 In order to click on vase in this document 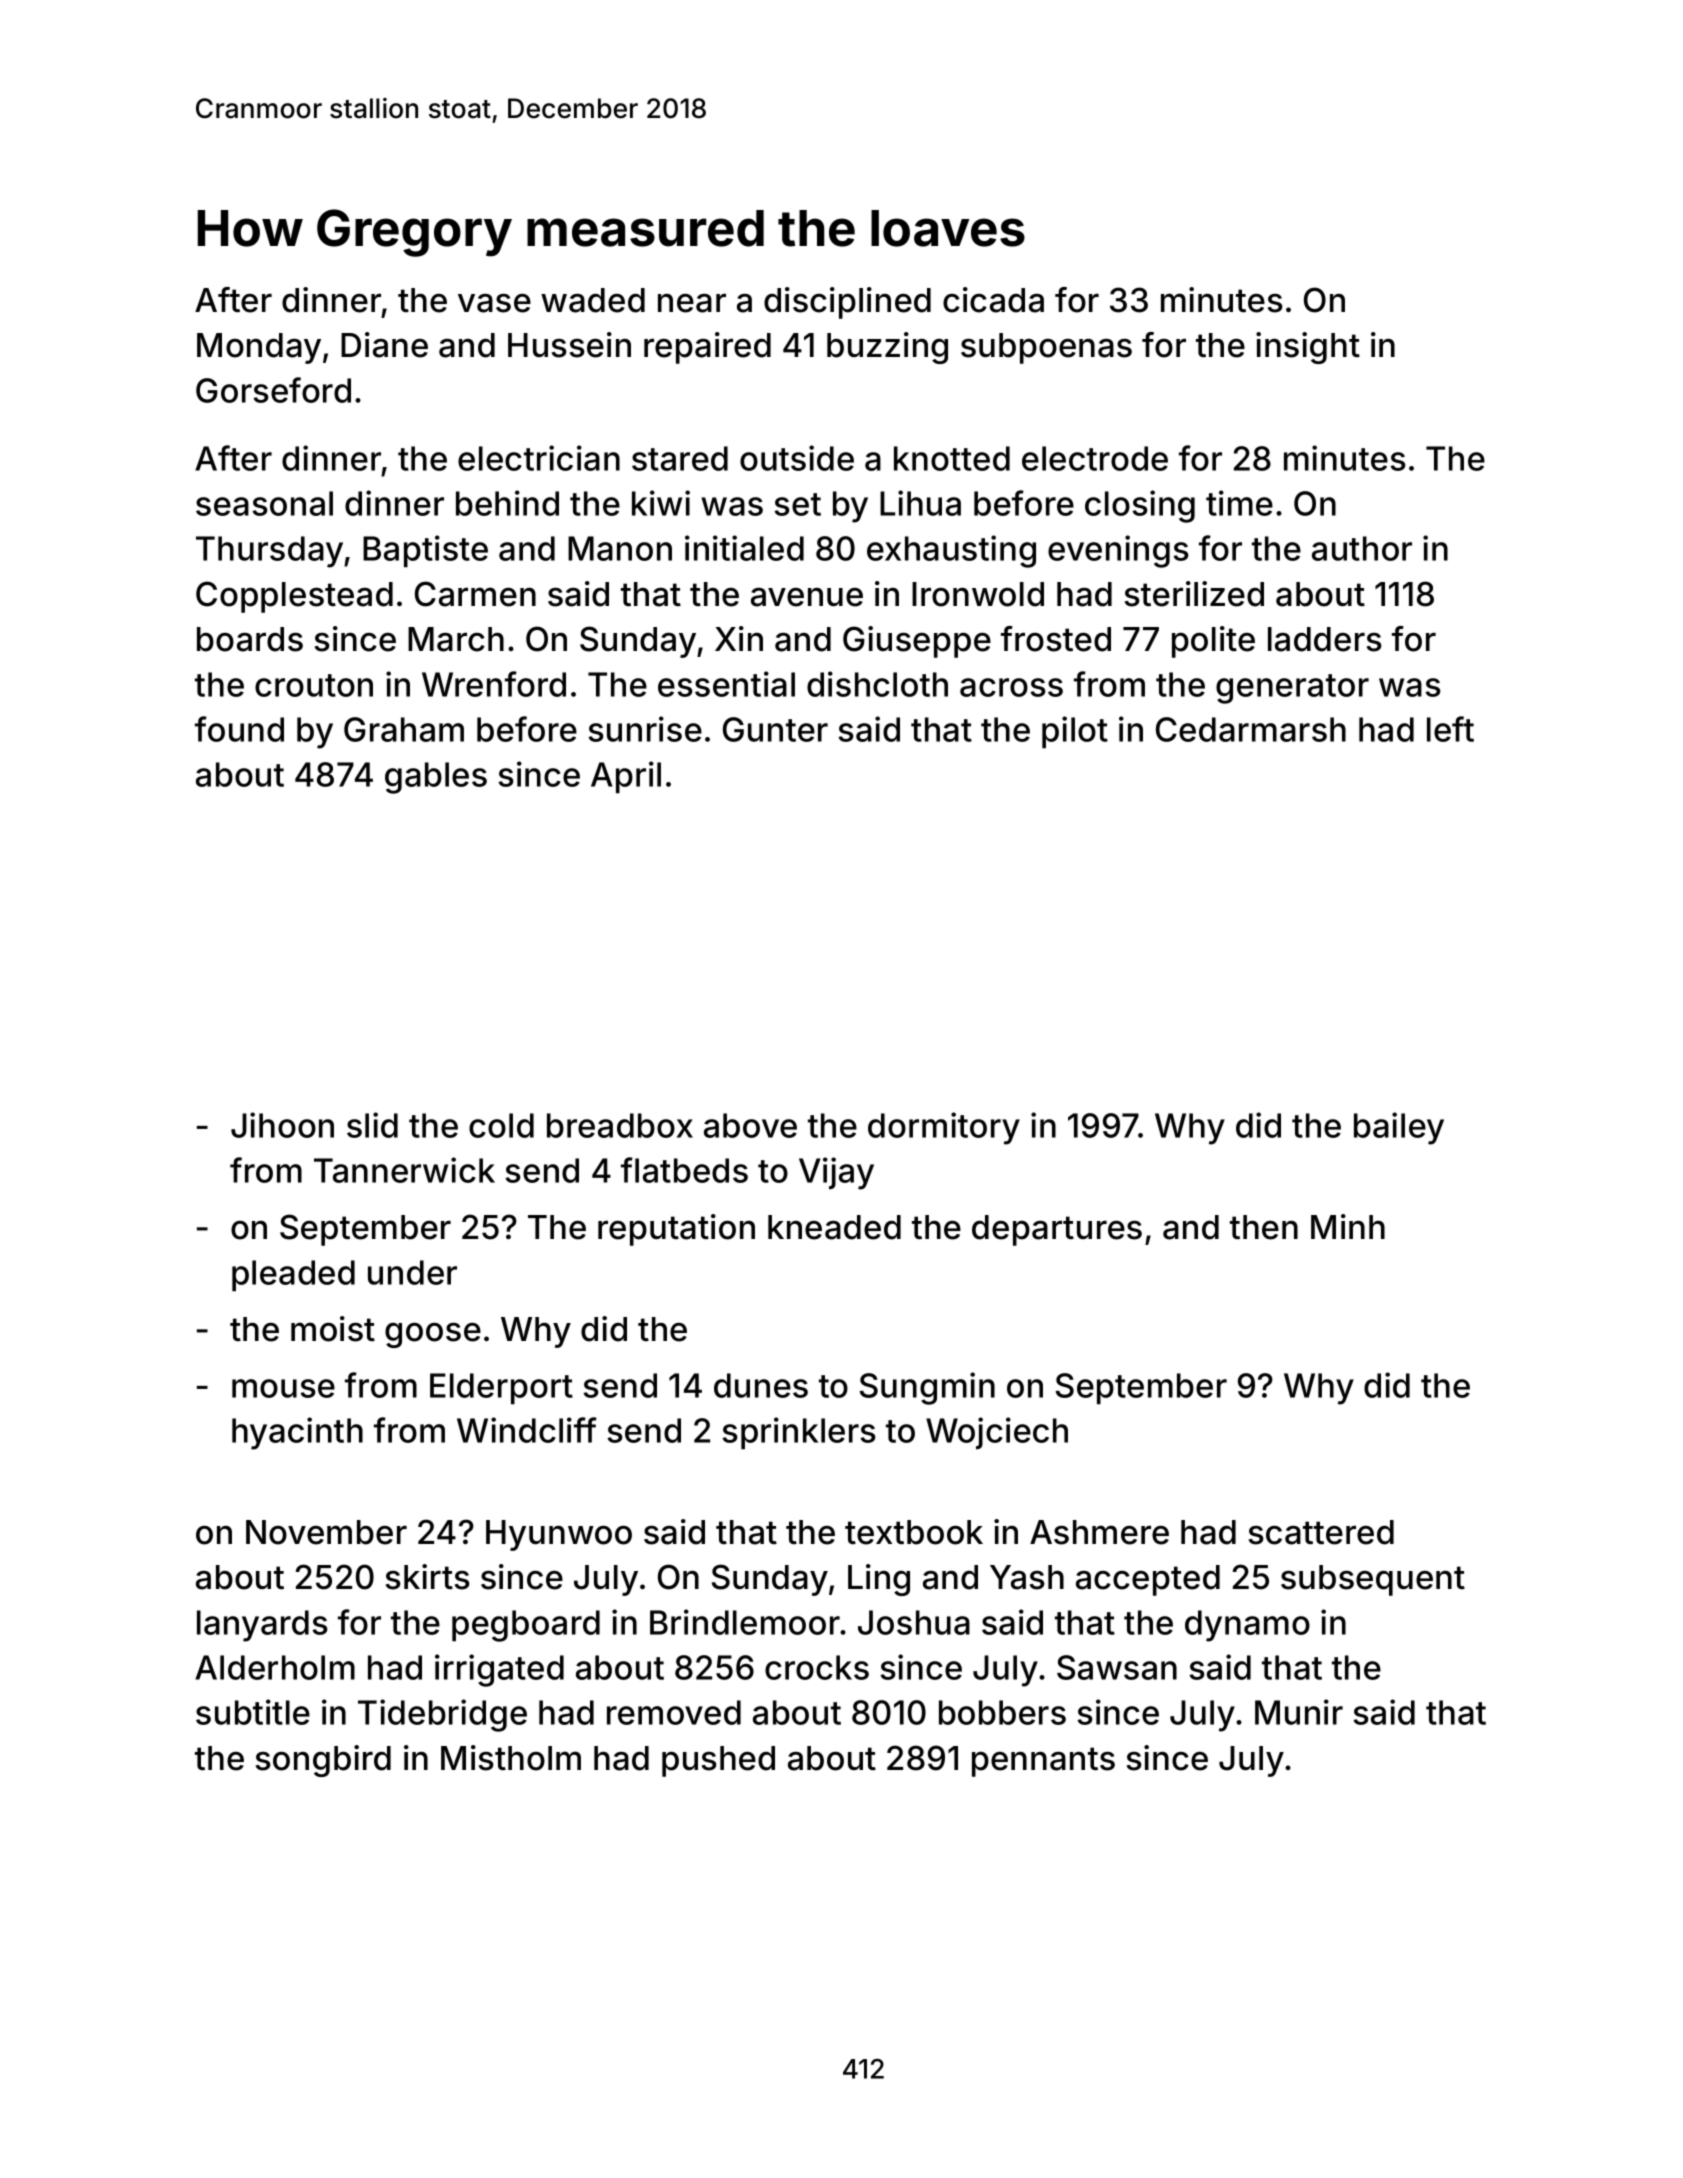, I will do `click(494, 303)`.
